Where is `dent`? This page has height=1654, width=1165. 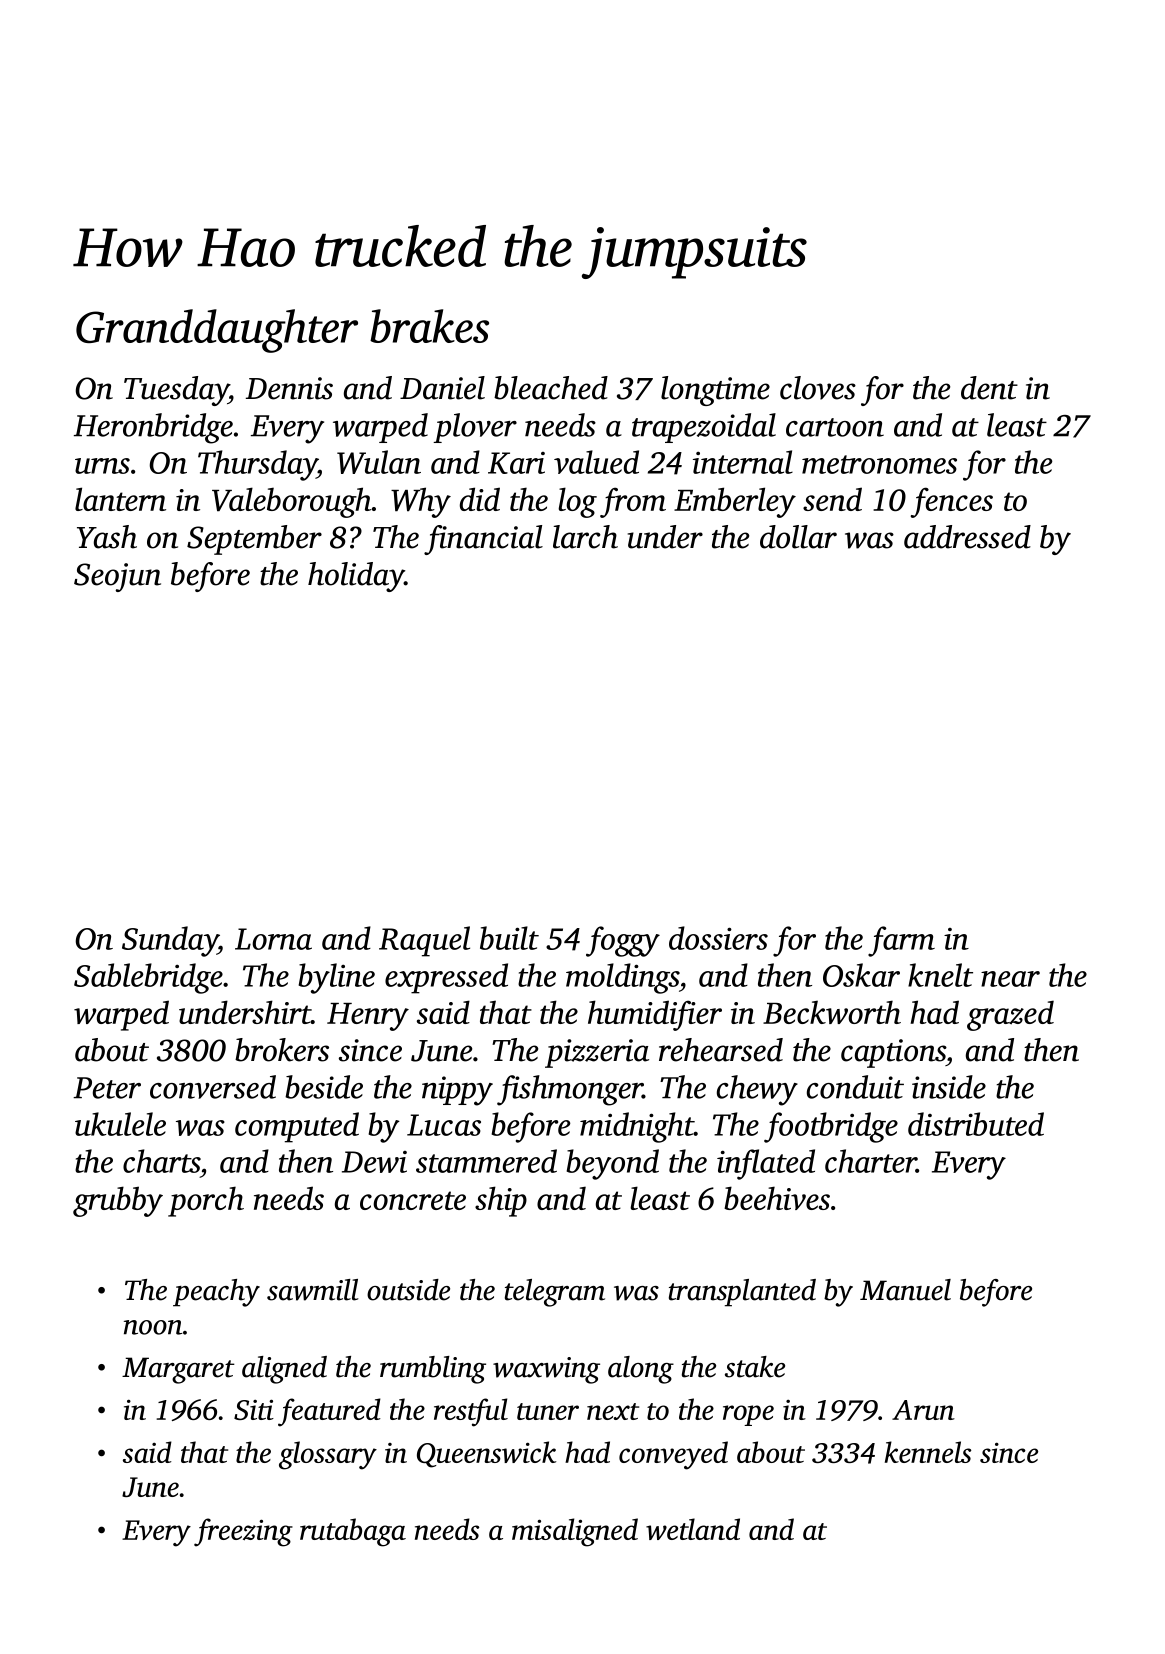 dent is located at coordinates (989, 388).
